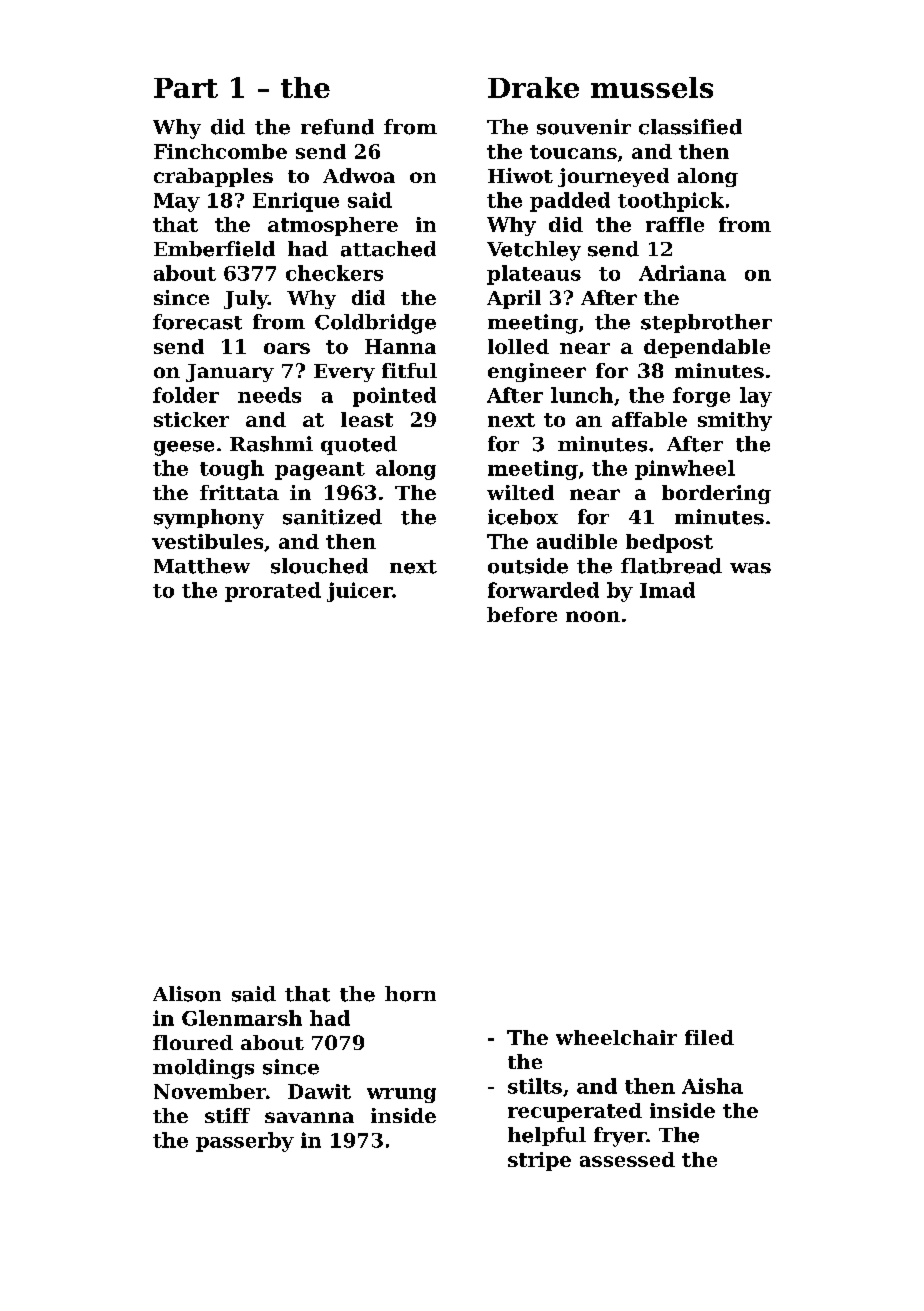  What do you see at coordinates (332, 517) in the image?
I see `sanitized` at bounding box center [332, 517].
